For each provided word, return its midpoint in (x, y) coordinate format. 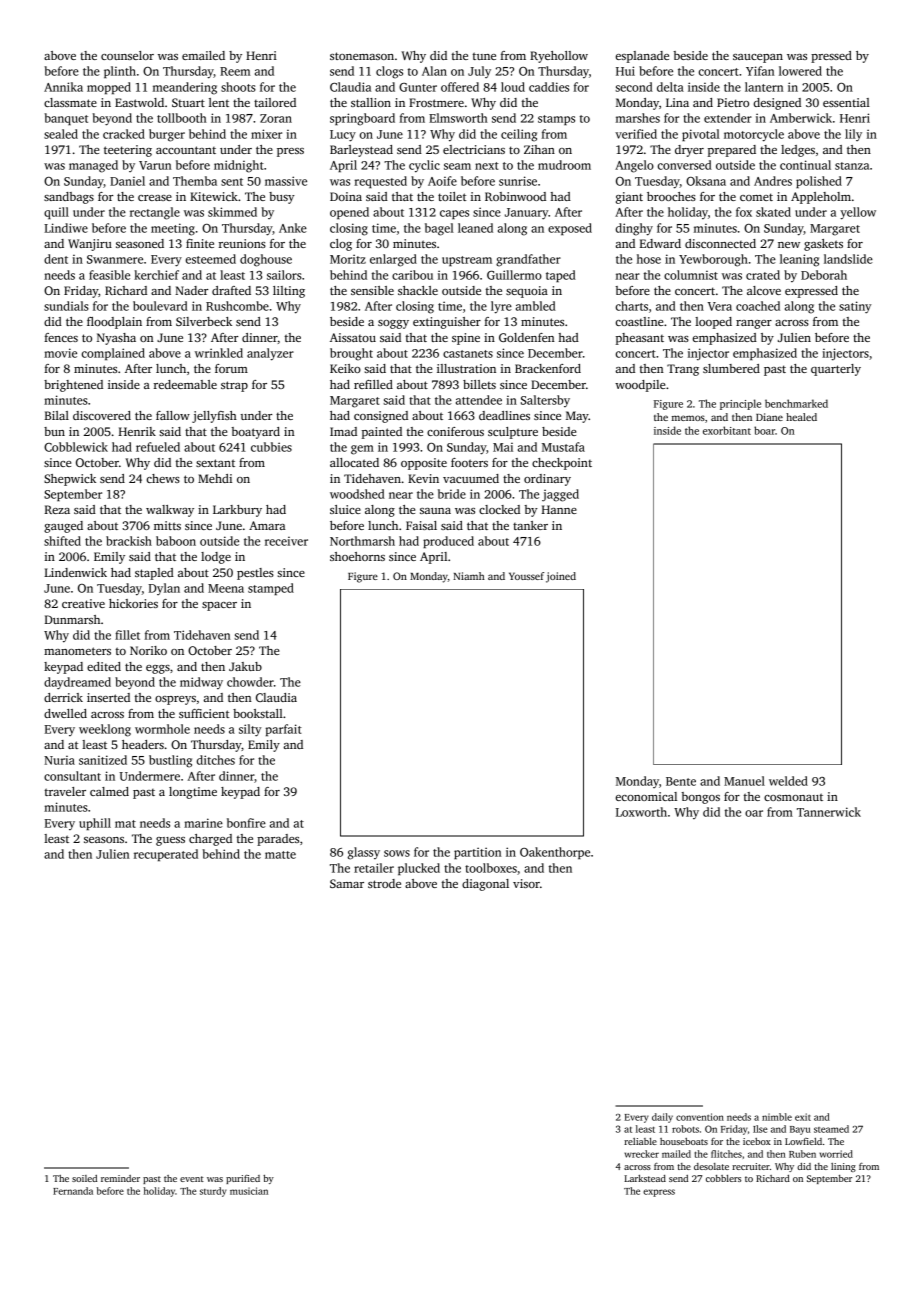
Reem (235, 71)
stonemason (362, 56)
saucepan (758, 58)
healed (801, 417)
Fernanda (73, 1191)
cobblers (723, 1178)
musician (249, 1191)
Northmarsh (362, 541)
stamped (271, 589)
